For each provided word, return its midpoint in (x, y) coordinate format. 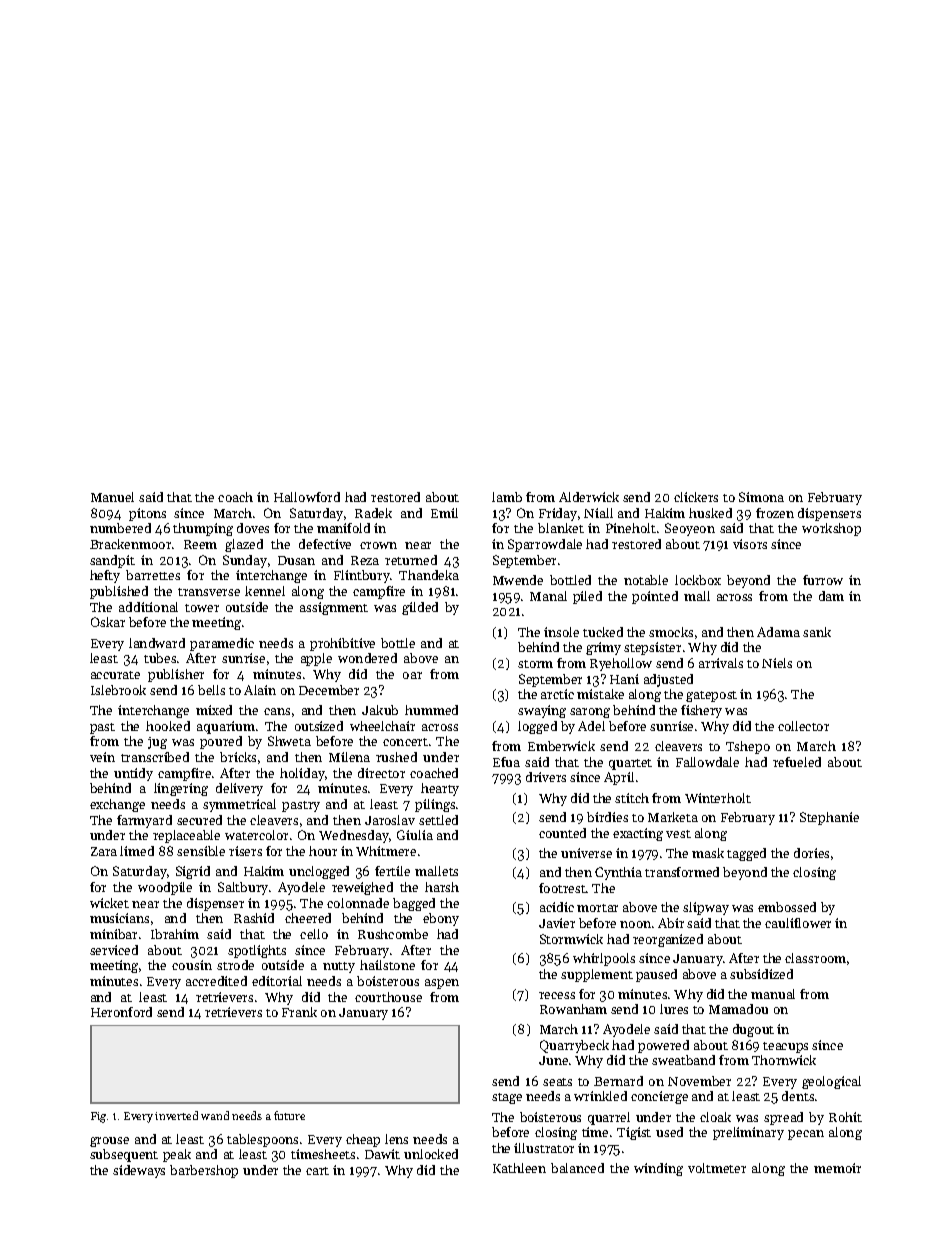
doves (253, 528)
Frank (299, 1012)
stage (507, 1098)
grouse (109, 1142)
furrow (823, 580)
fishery (701, 711)
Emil (444, 513)
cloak (715, 1117)
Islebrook (118, 690)
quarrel (609, 1118)
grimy (603, 648)
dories (811, 853)
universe (586, 853)
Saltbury (243, 888)
